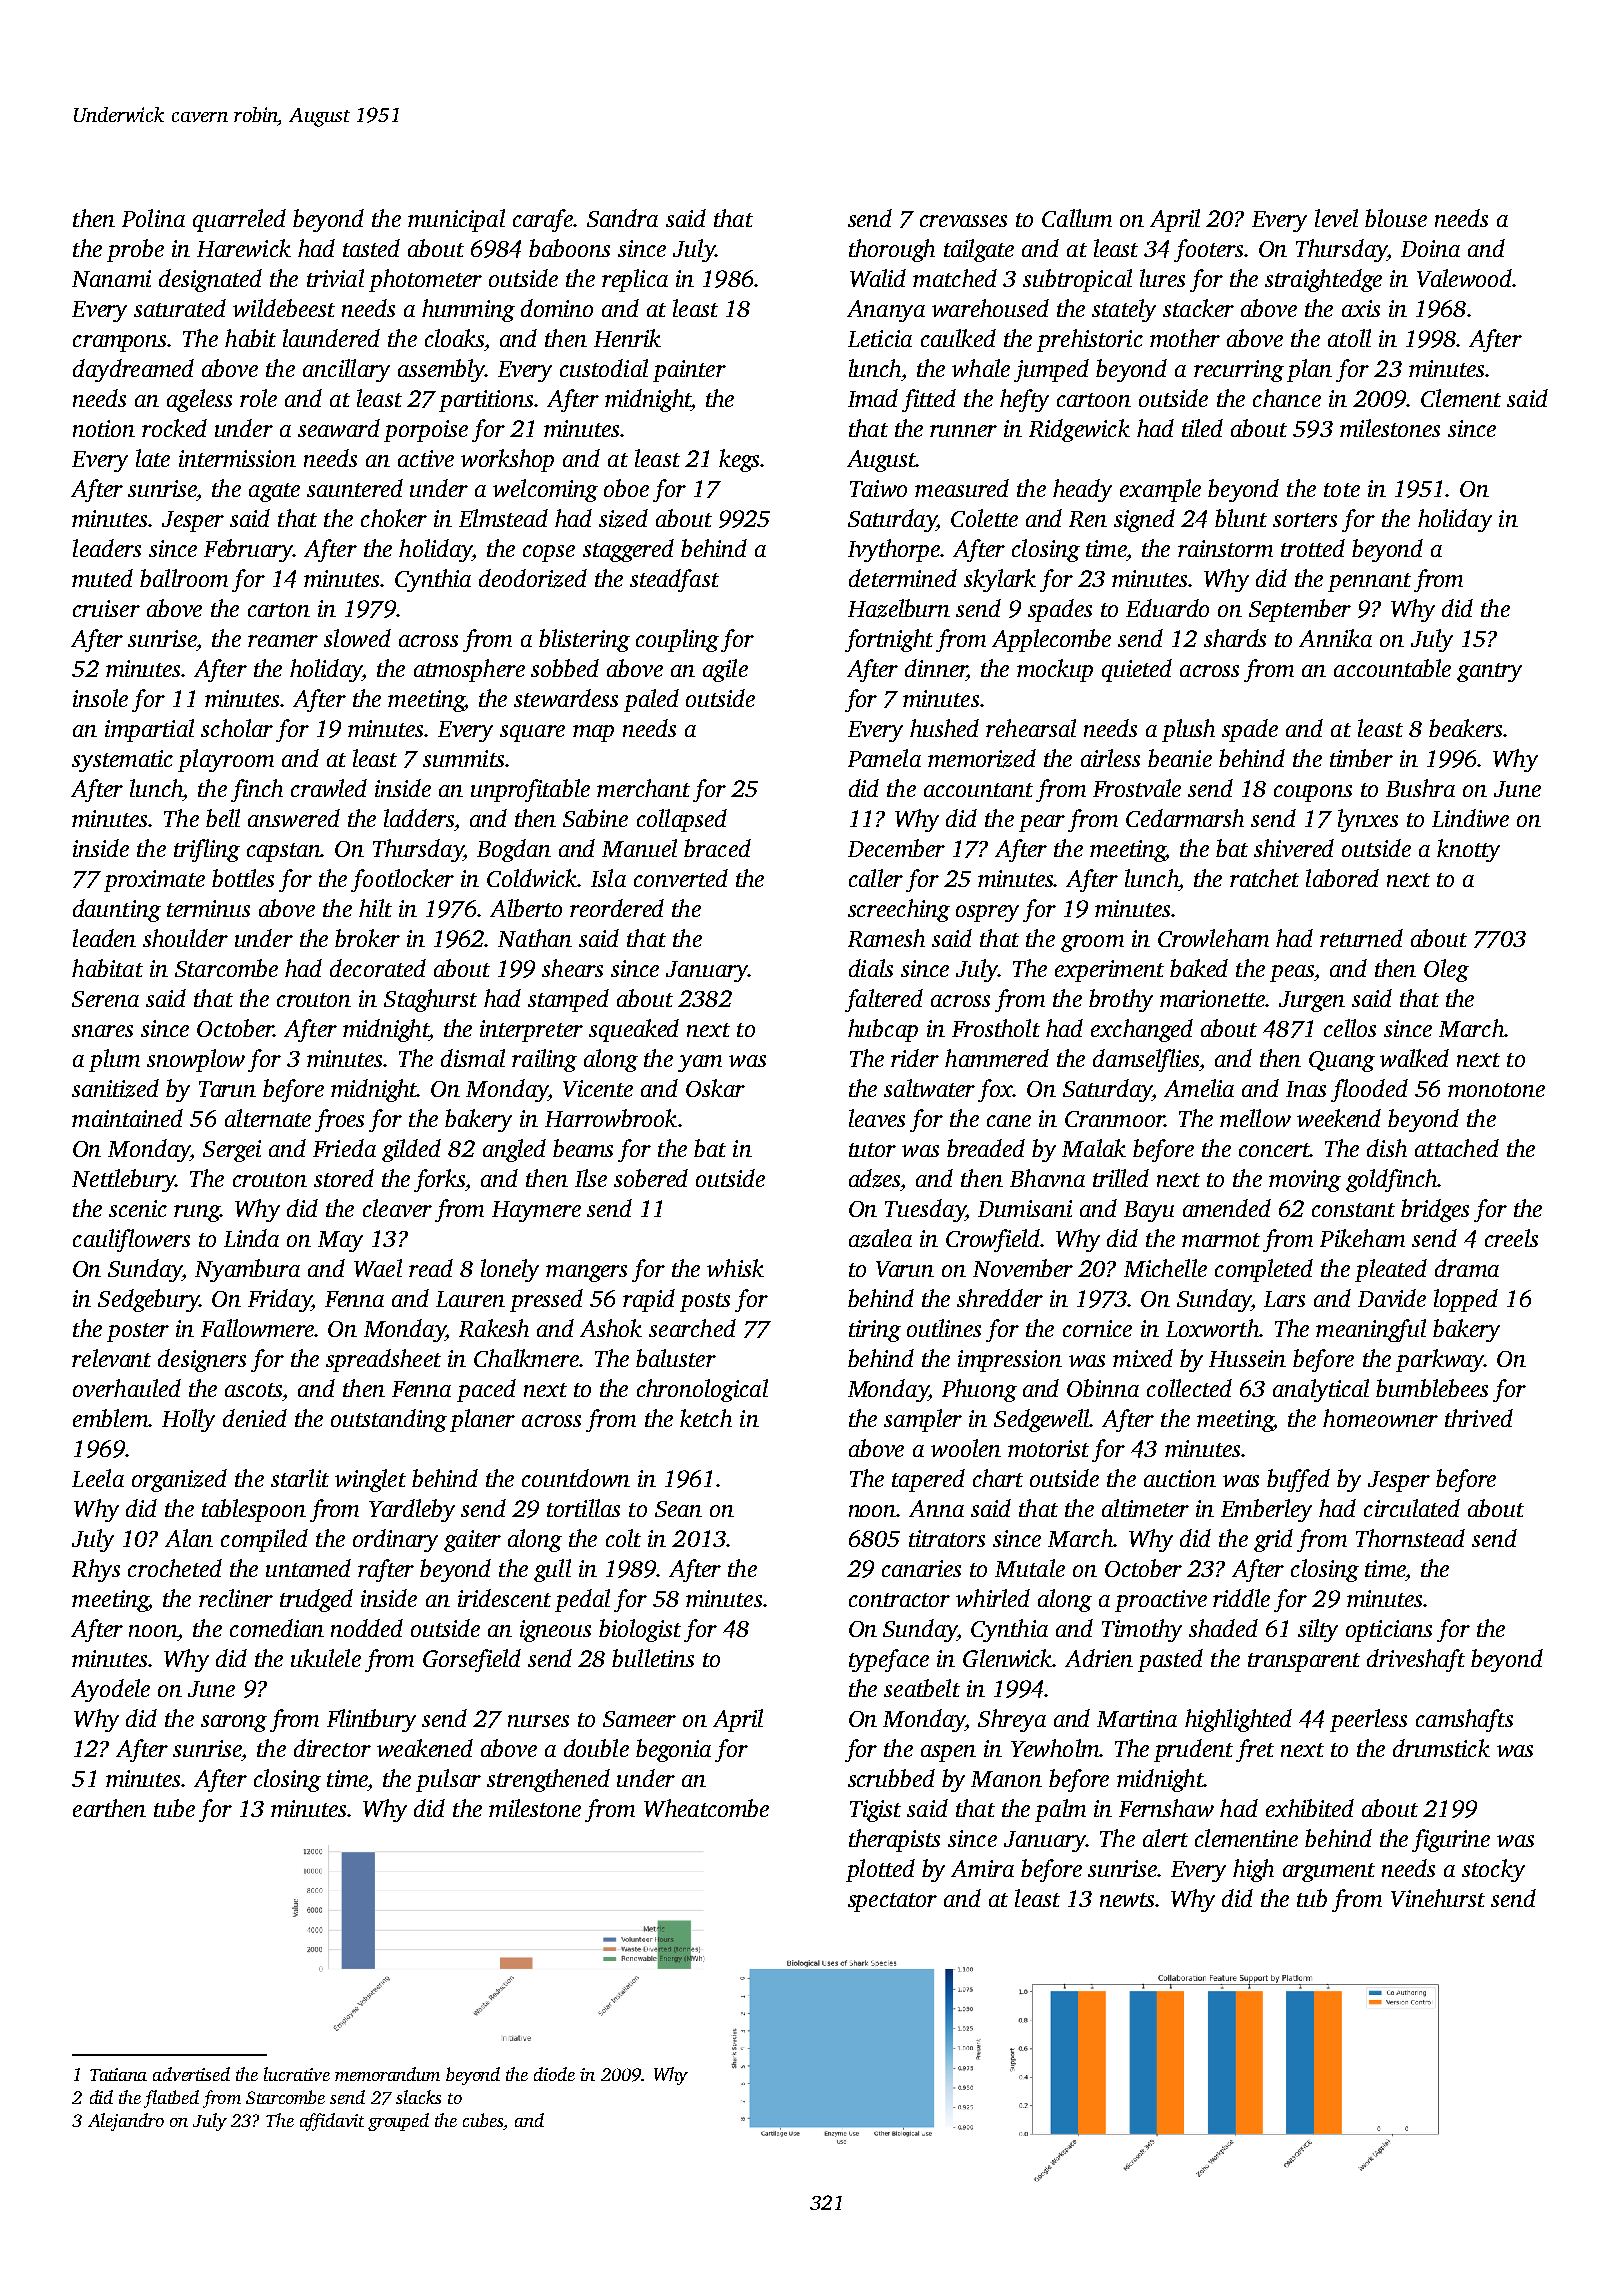 The image size is (1620, 2292). What do you see at coordinates (717, 848) in the screenshot?
I see `braced` at bounding box center [717, 848].
